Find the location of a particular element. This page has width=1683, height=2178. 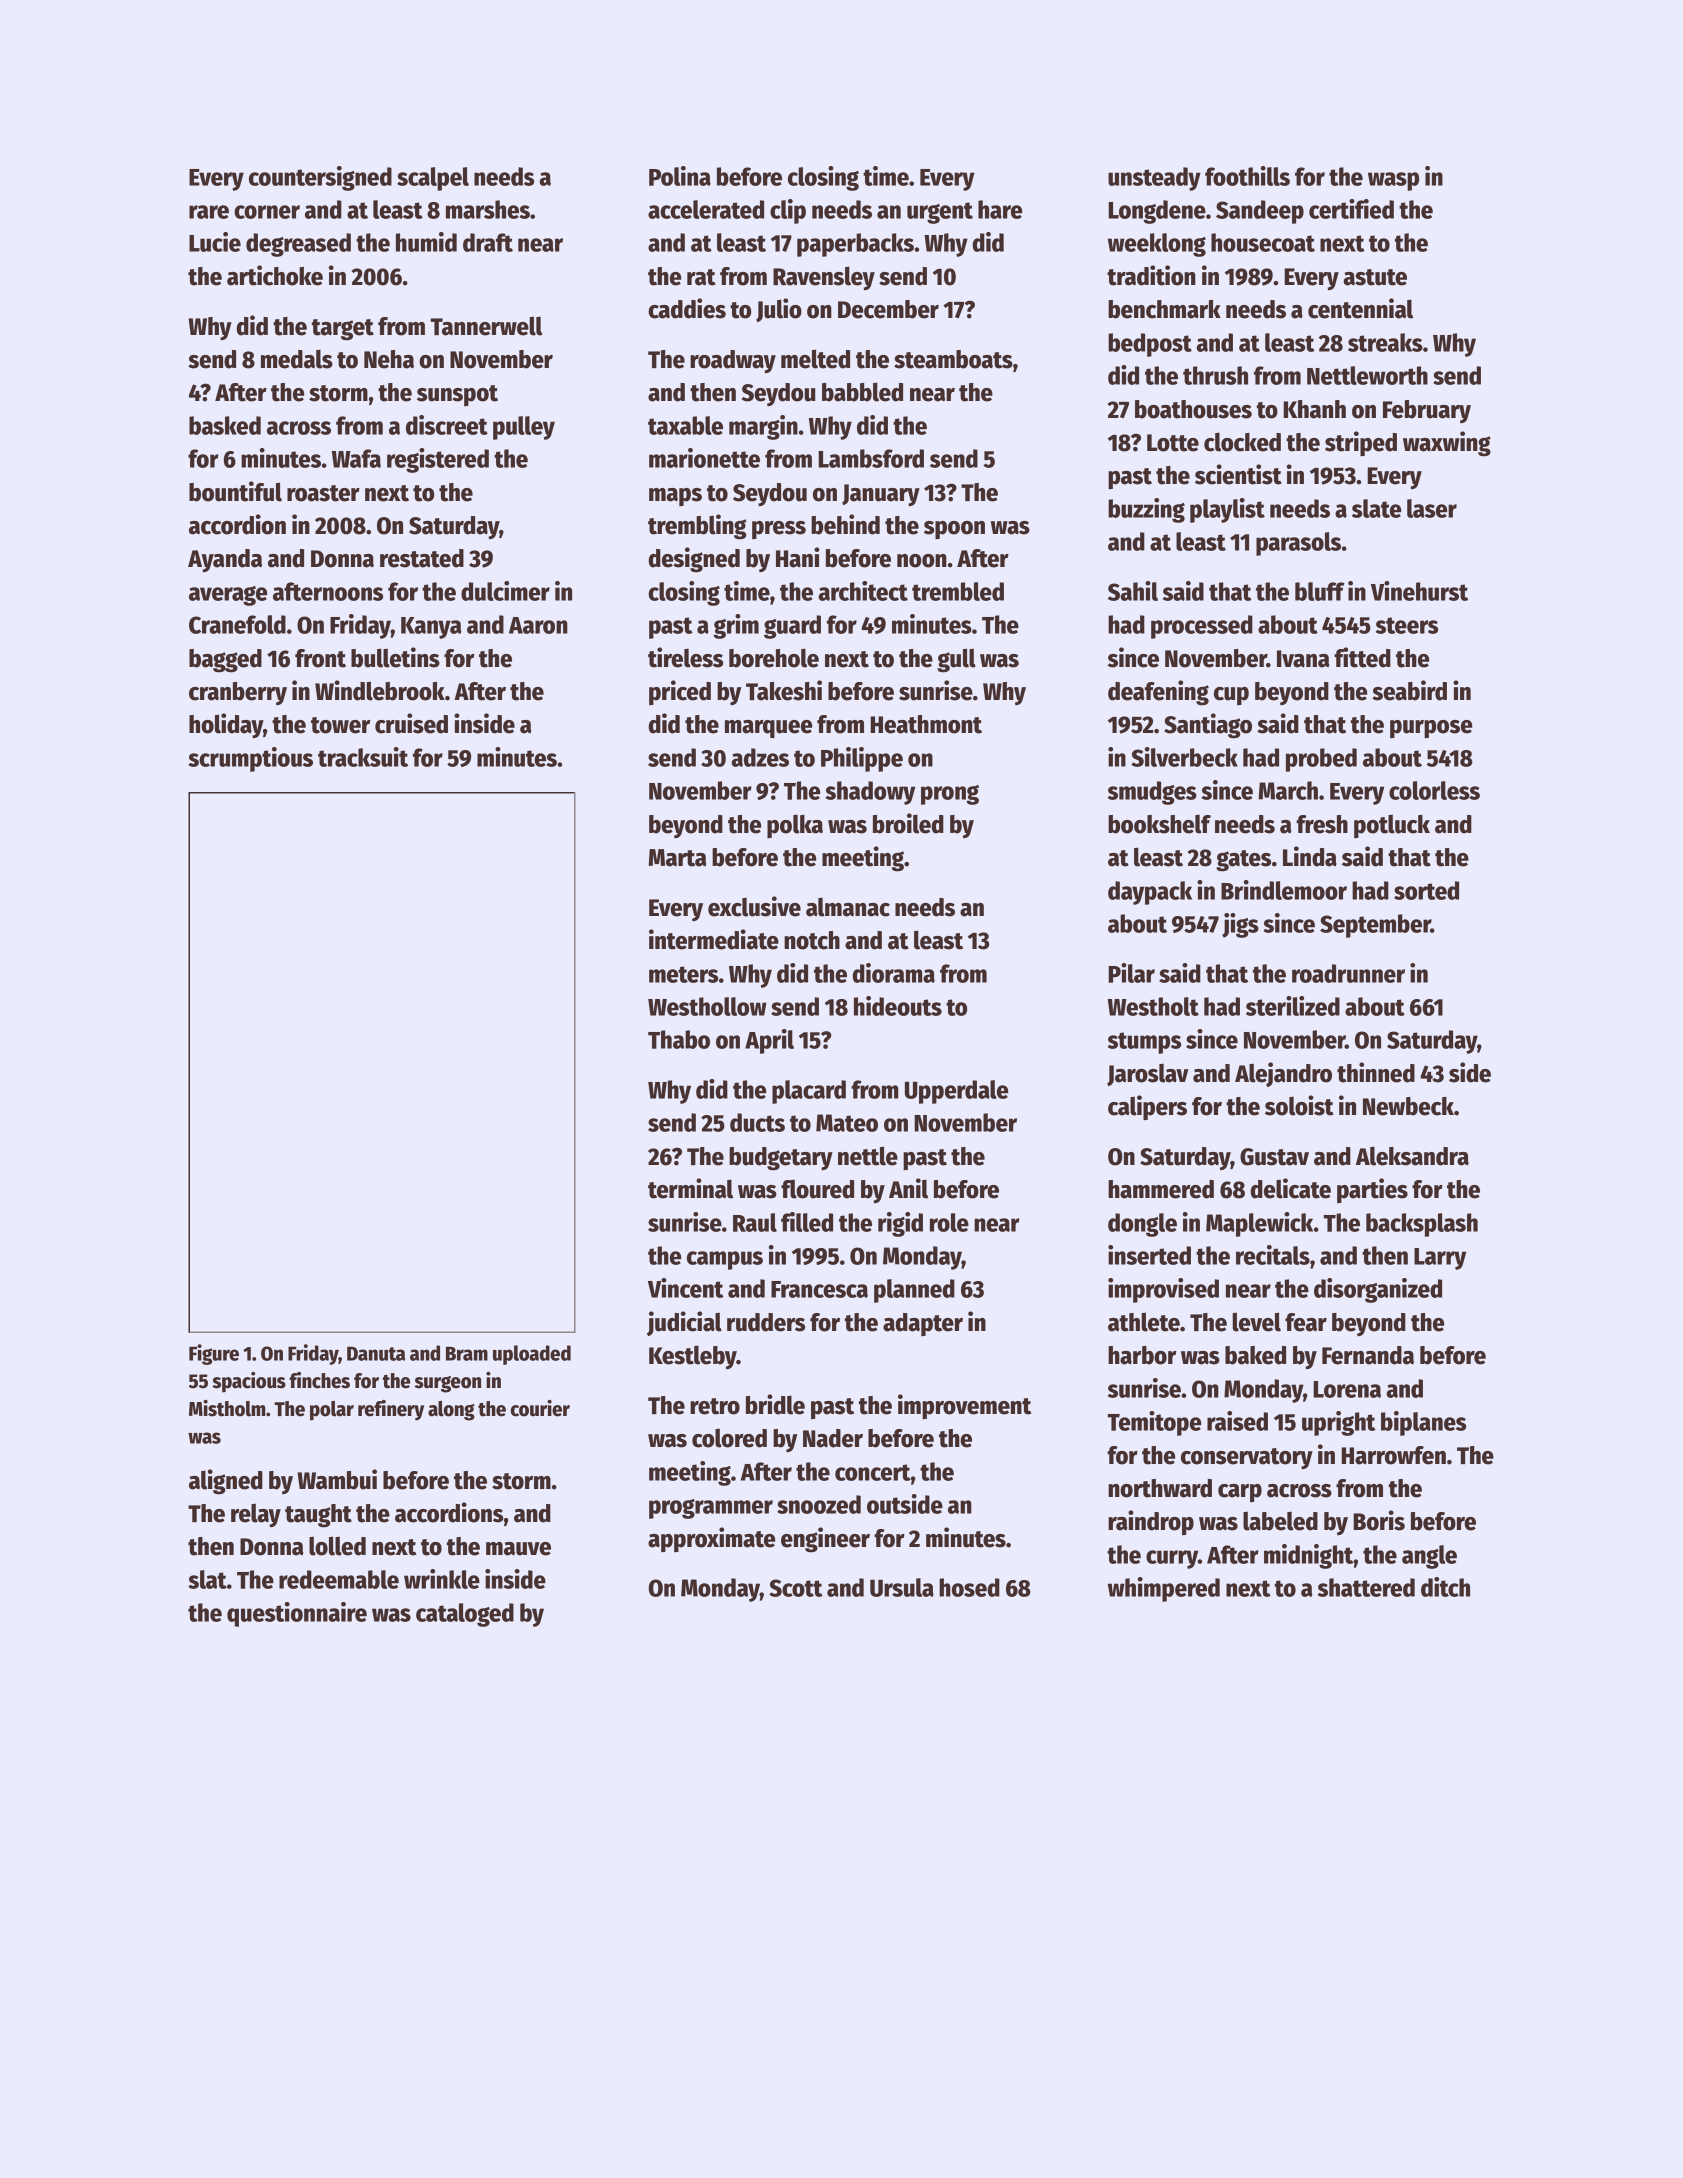

Kanya is located at coordinates (431, 628).
